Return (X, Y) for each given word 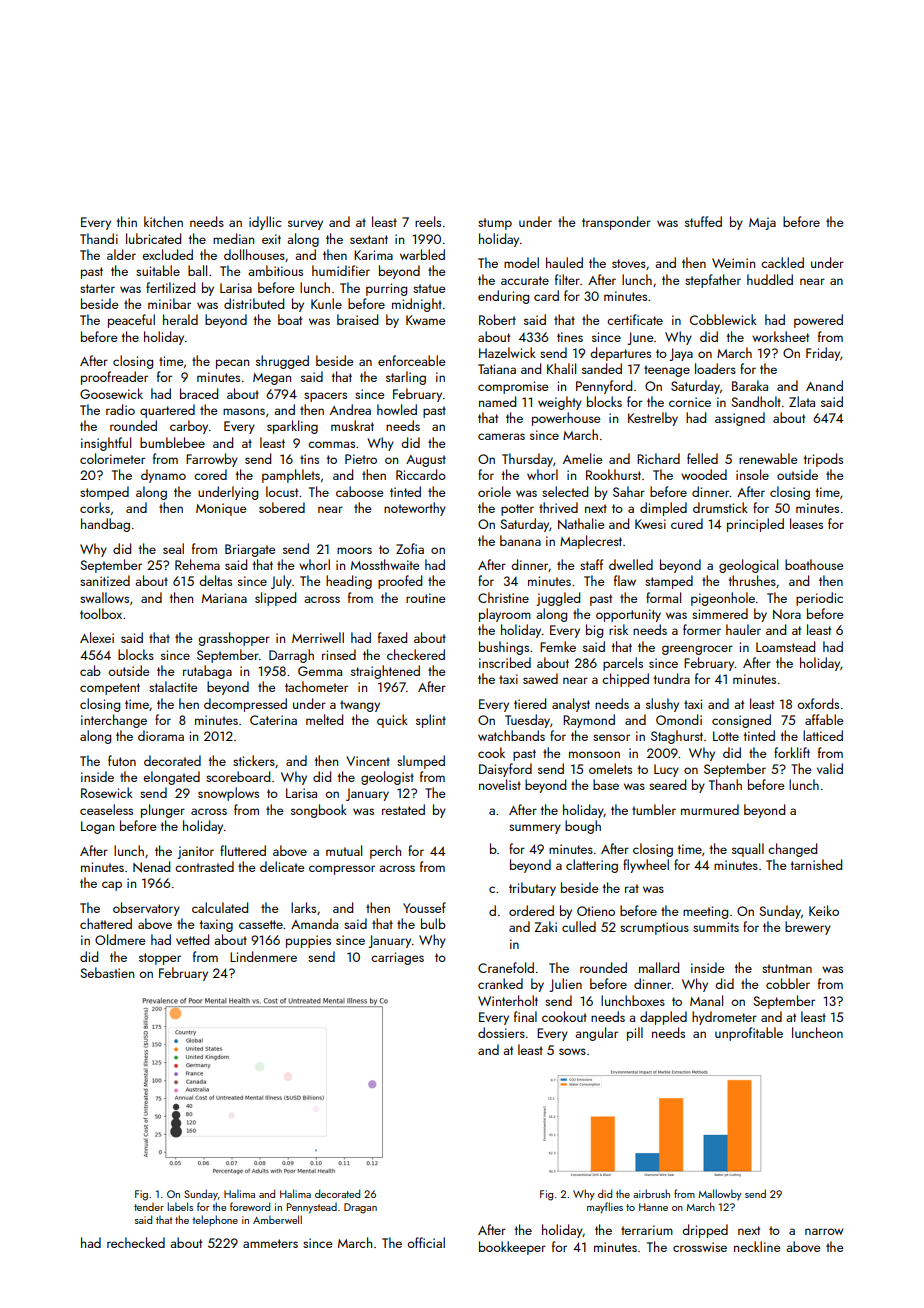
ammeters (270, 1243)
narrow (824, 1231)
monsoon (594, 754)
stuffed (703, 221)
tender (149, 1207)
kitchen (163, 221)
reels (428, 221)
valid (830, 768)
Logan (97, 827)
